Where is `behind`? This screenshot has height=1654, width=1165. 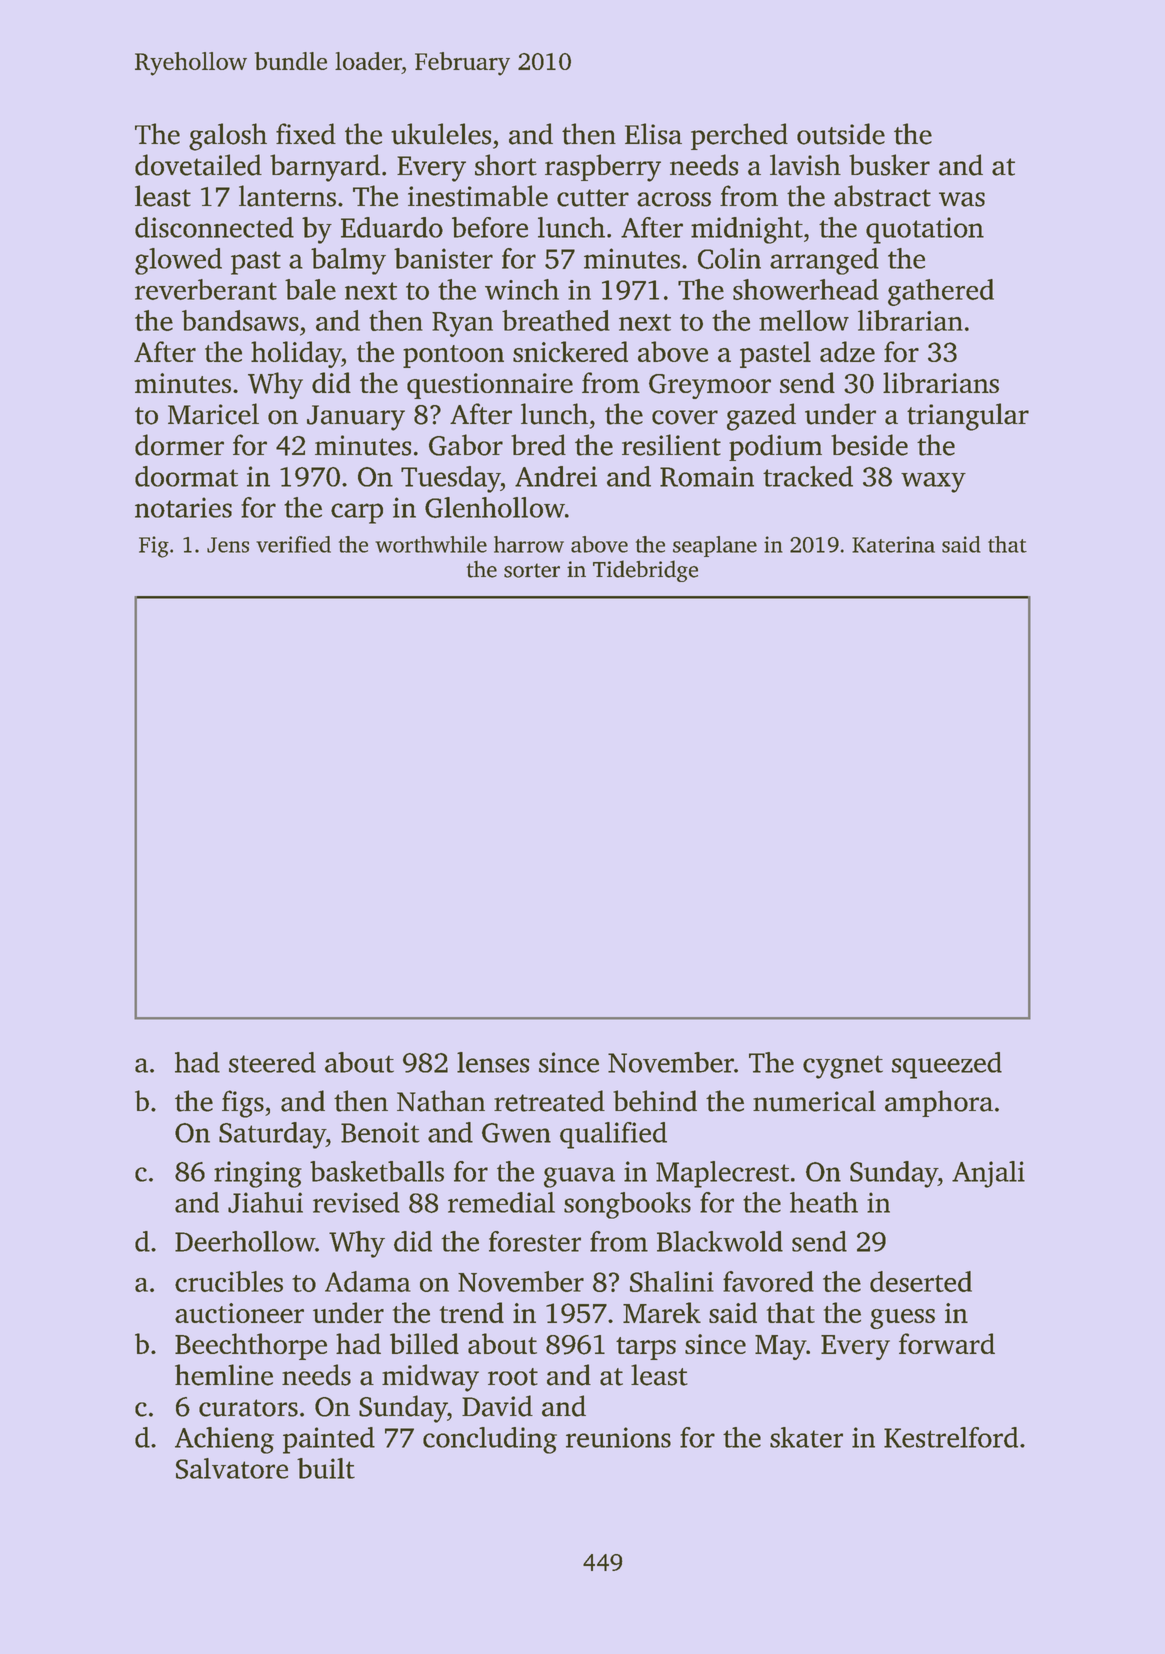 behind is located at coordinates (655, 1101).
